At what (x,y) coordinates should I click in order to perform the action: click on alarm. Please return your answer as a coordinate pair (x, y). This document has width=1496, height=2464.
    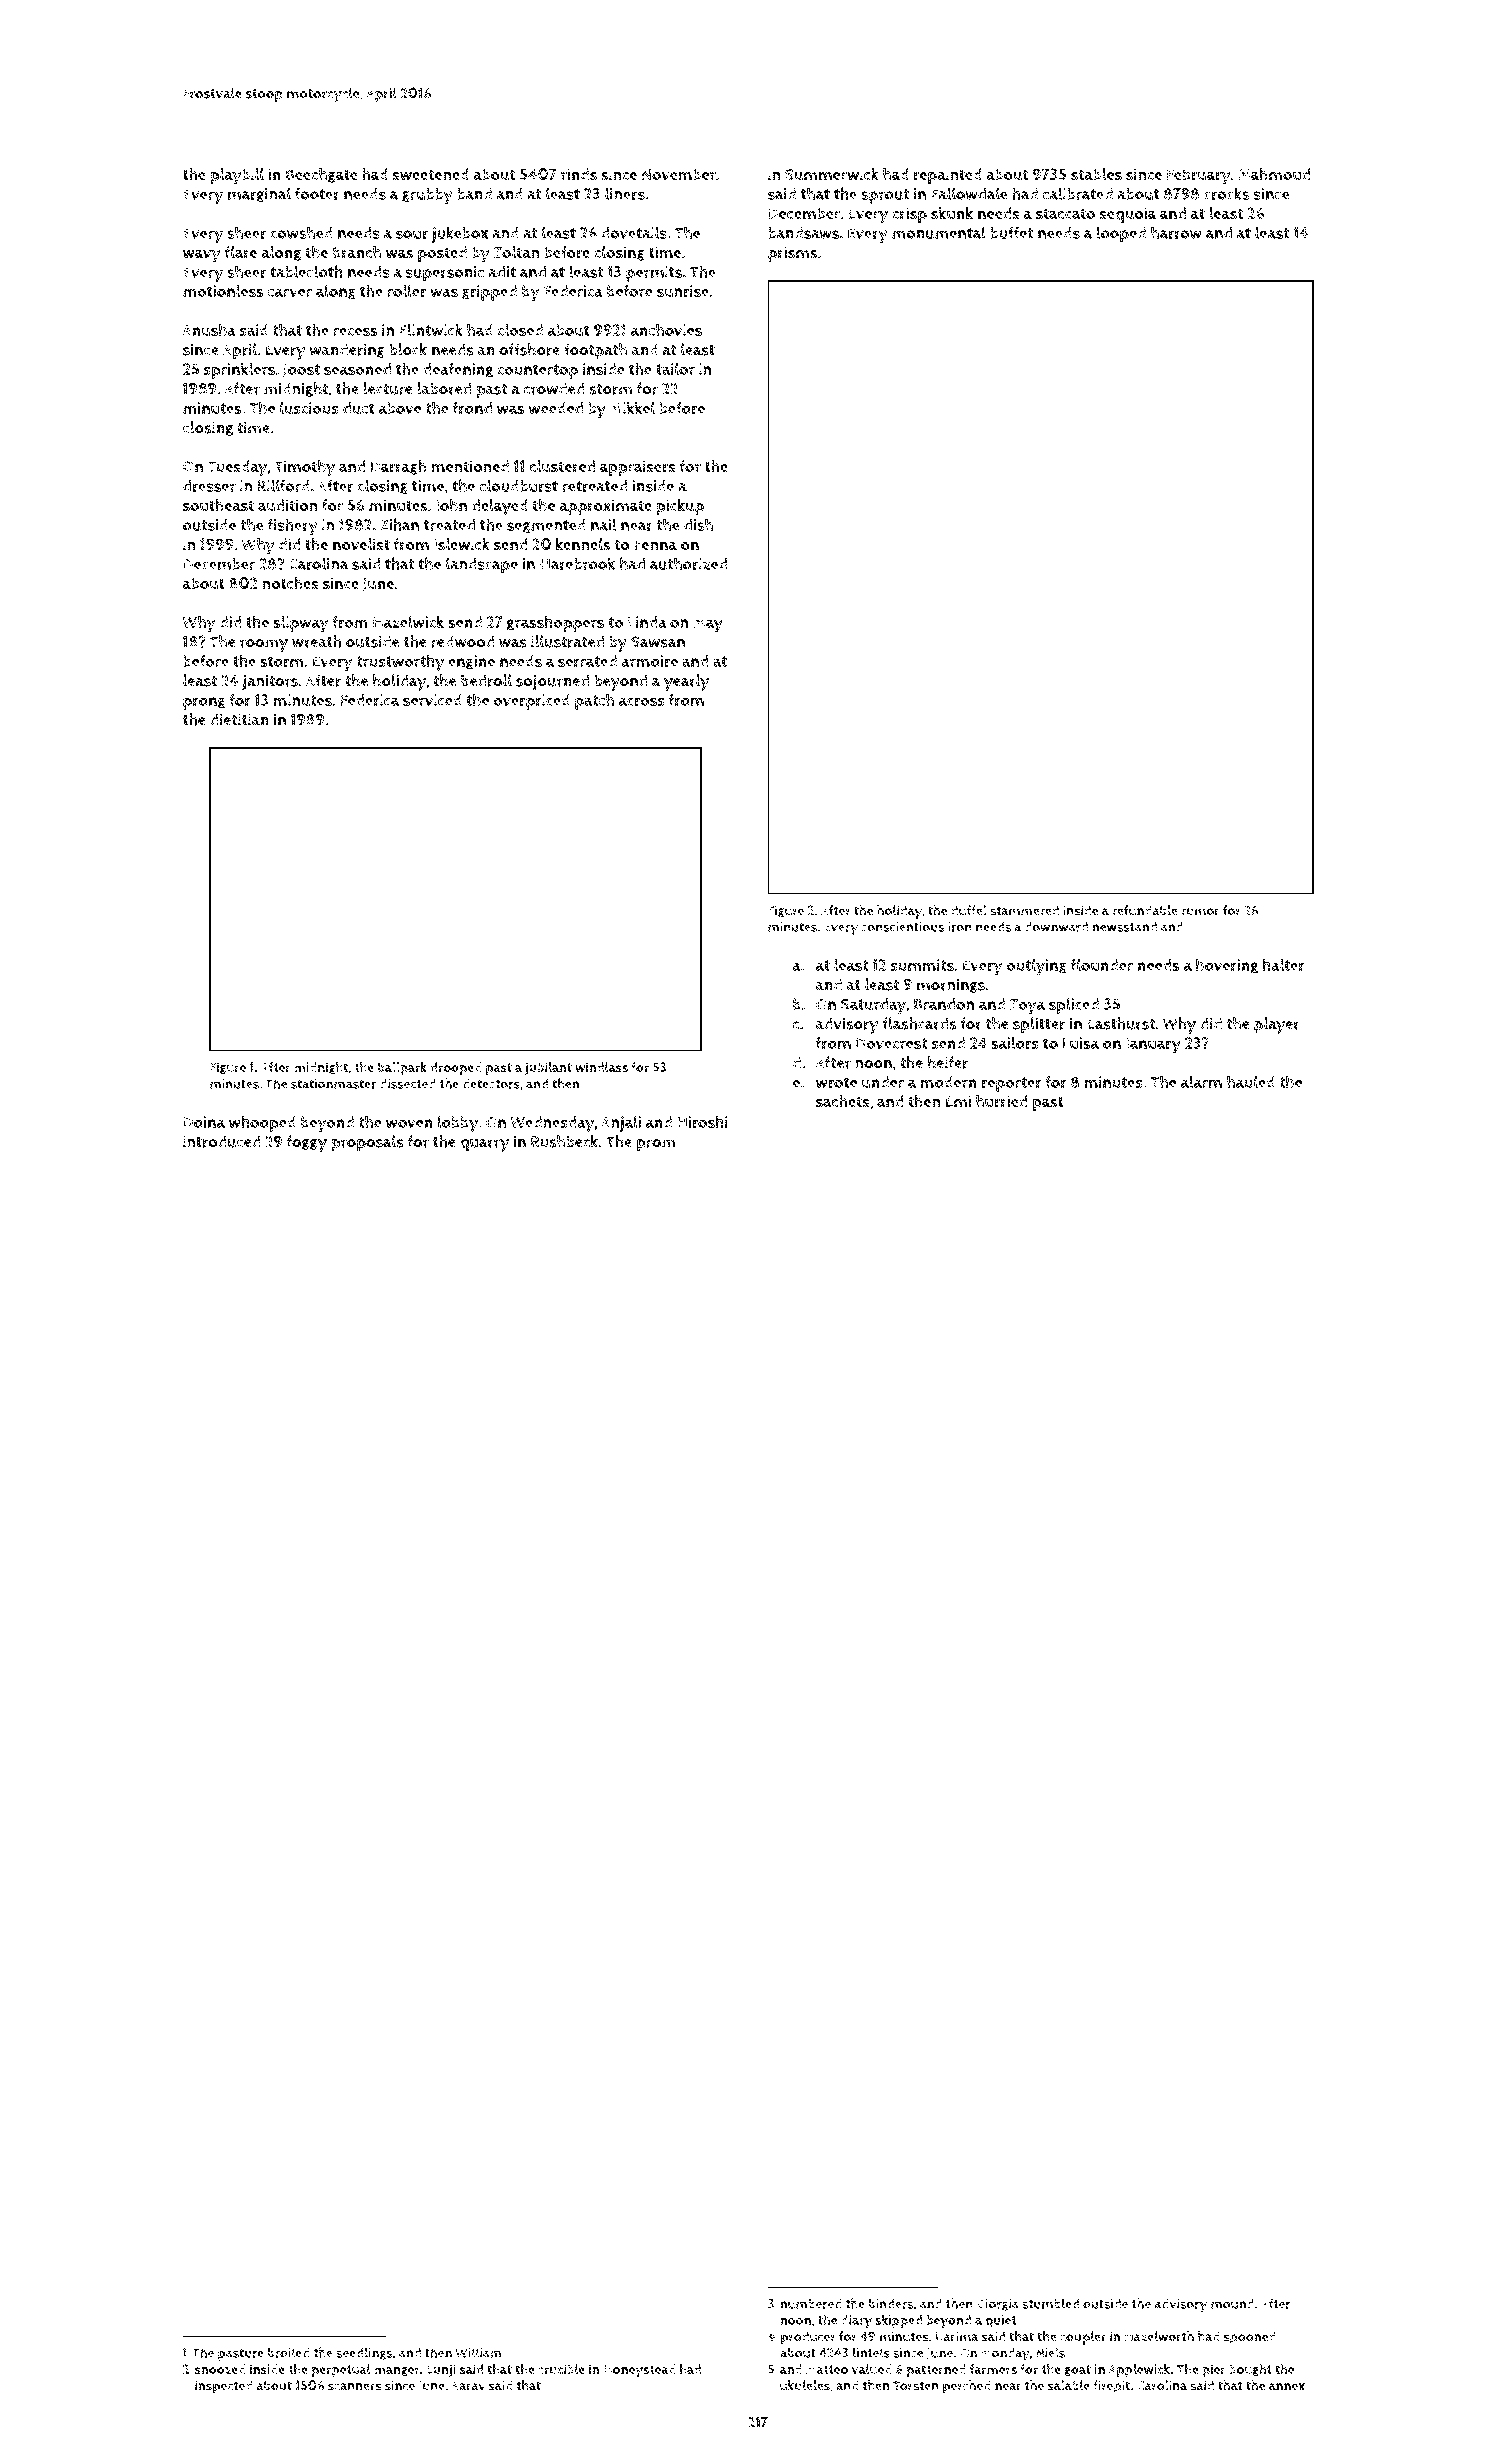
    Looking at the image, I should click on (1201, 1082).
